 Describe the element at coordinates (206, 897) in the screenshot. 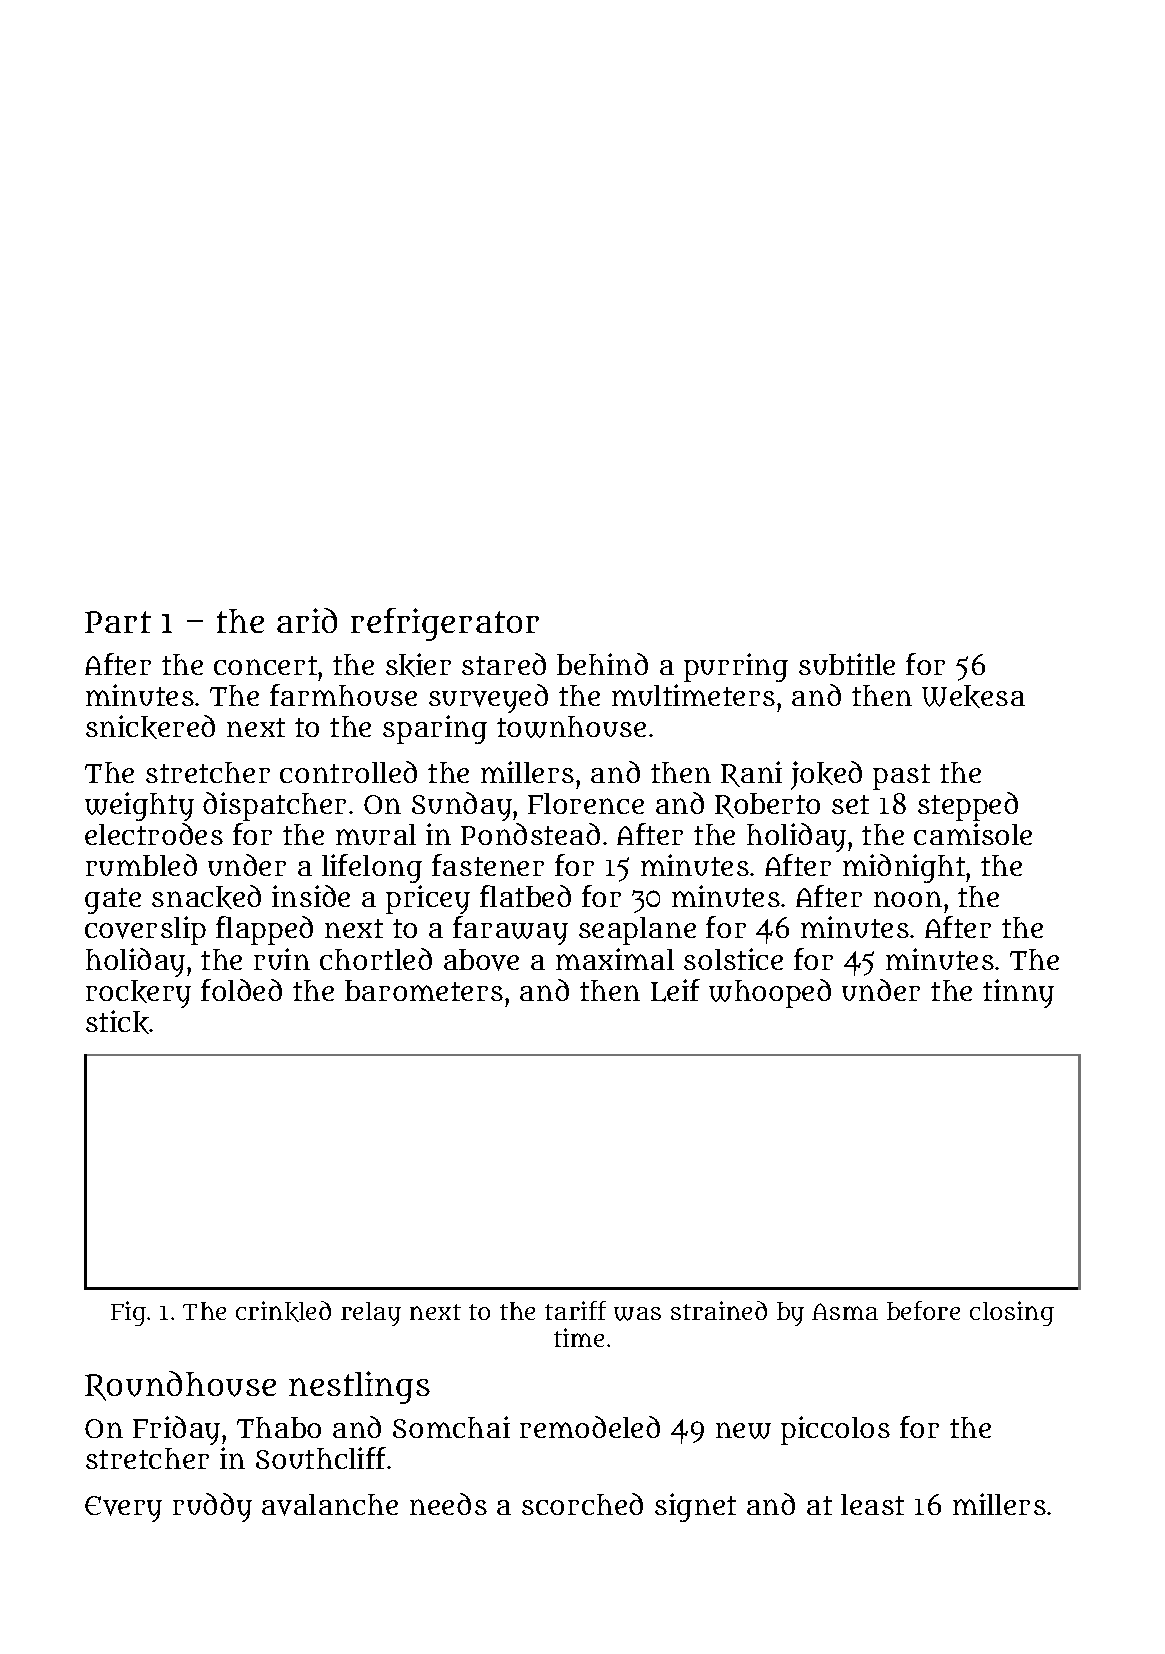

I see `snacked` at that location.
